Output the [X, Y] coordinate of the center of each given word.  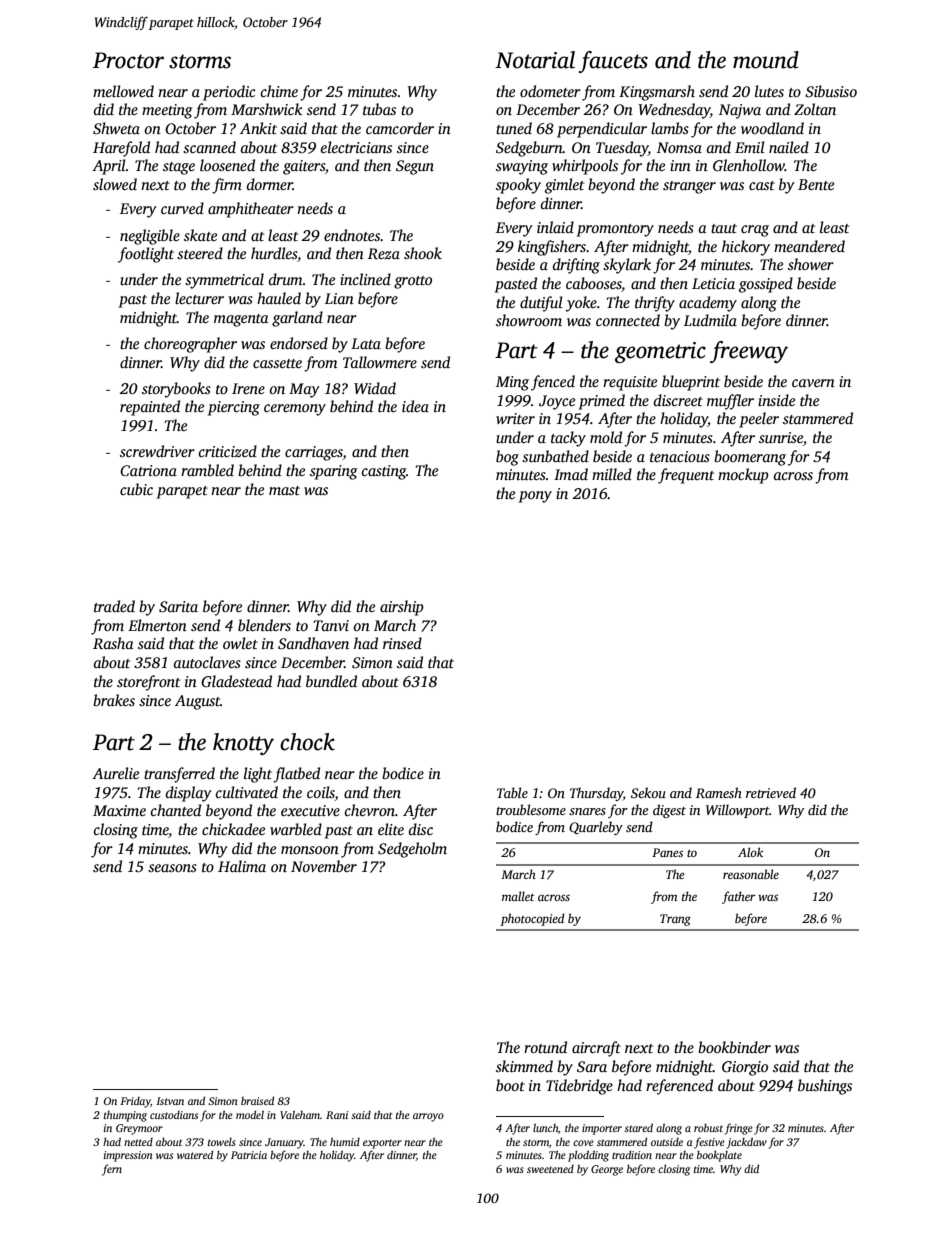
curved [182, 208]
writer [515, 418]
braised [257, 1100]
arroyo [428, 1117]
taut [724, 228]
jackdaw [747, 1143]
